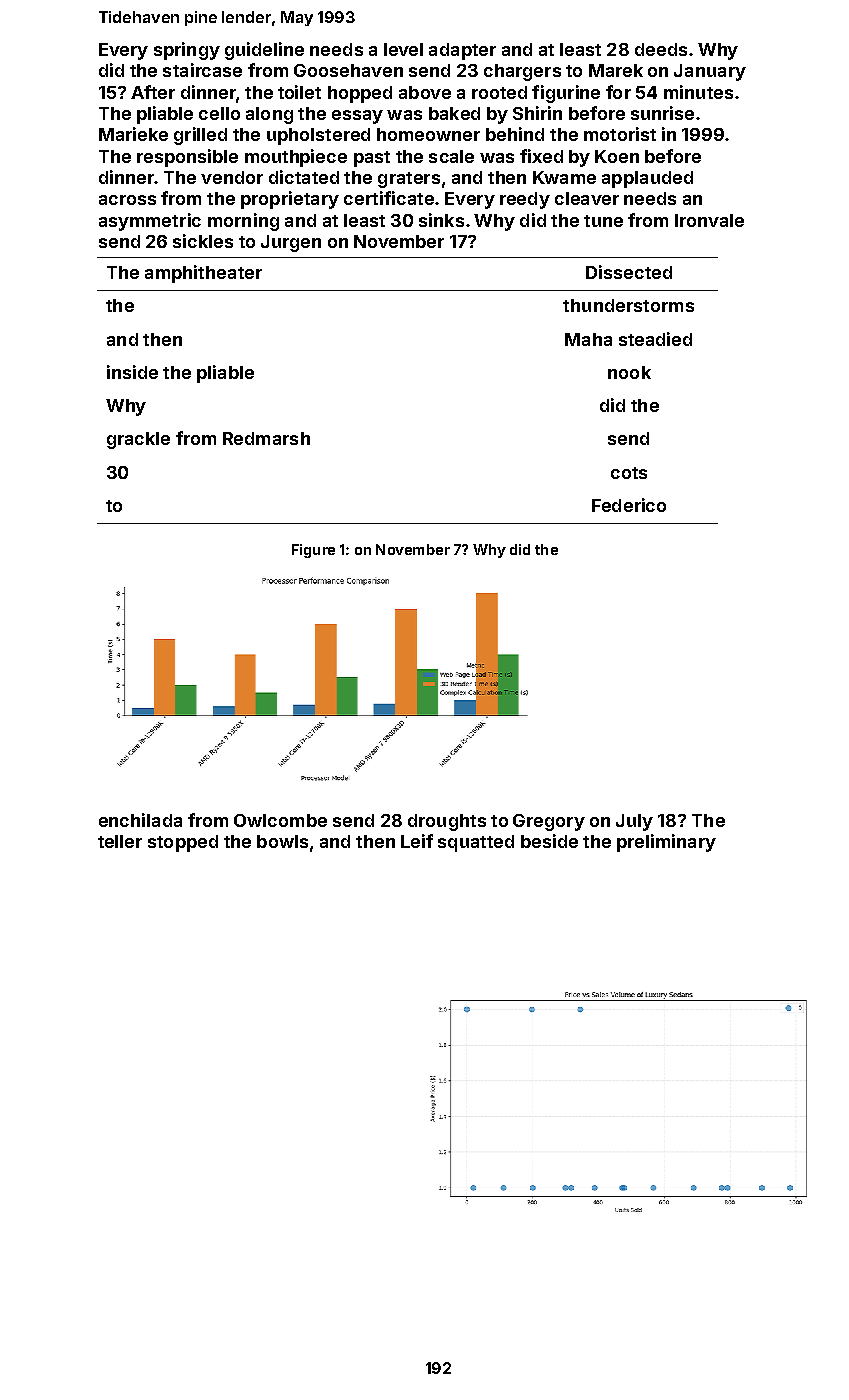  Describe the element at coordinates (120, 841) in the document. I see `teller` at that location.
